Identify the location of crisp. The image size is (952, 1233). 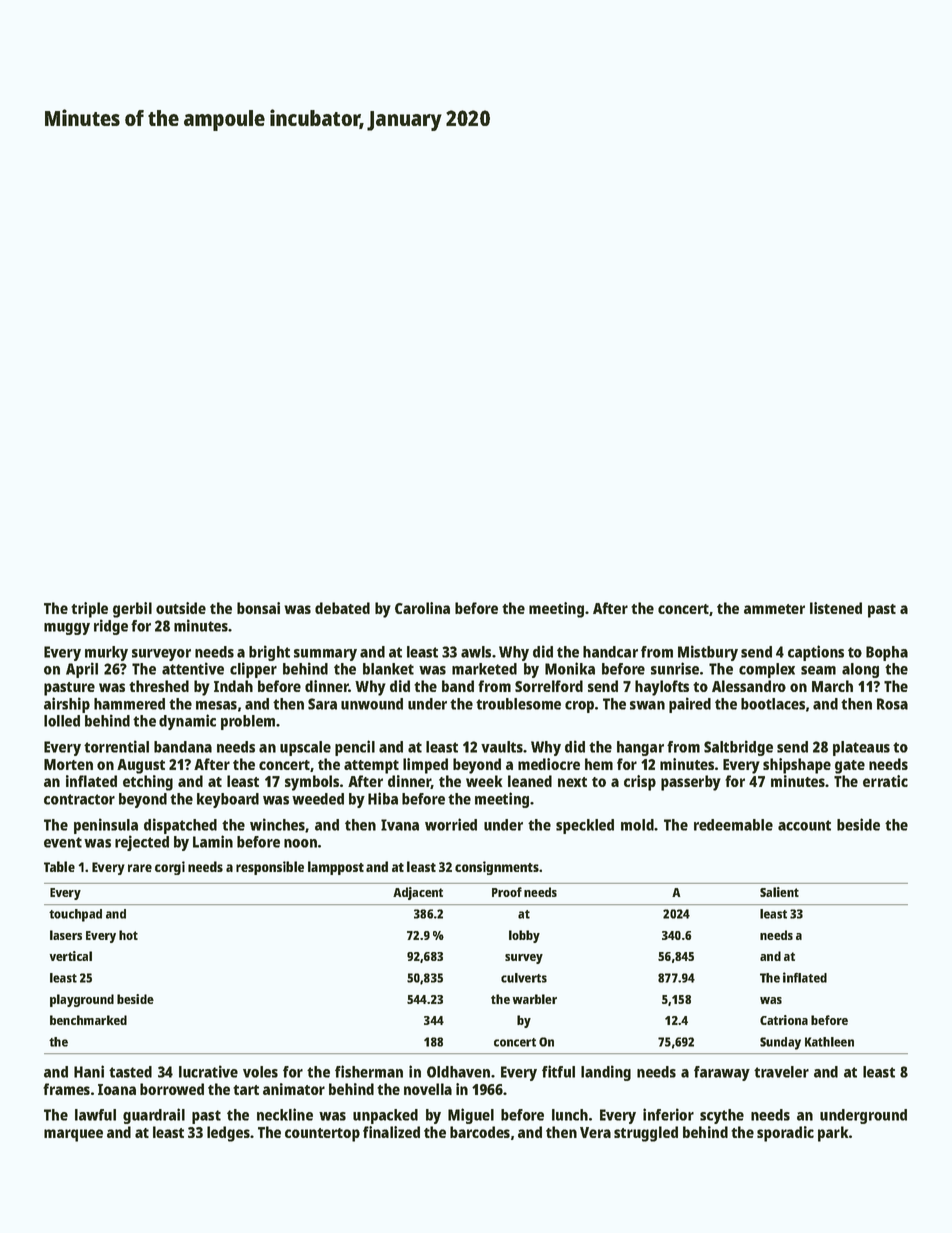
(640, 783).
